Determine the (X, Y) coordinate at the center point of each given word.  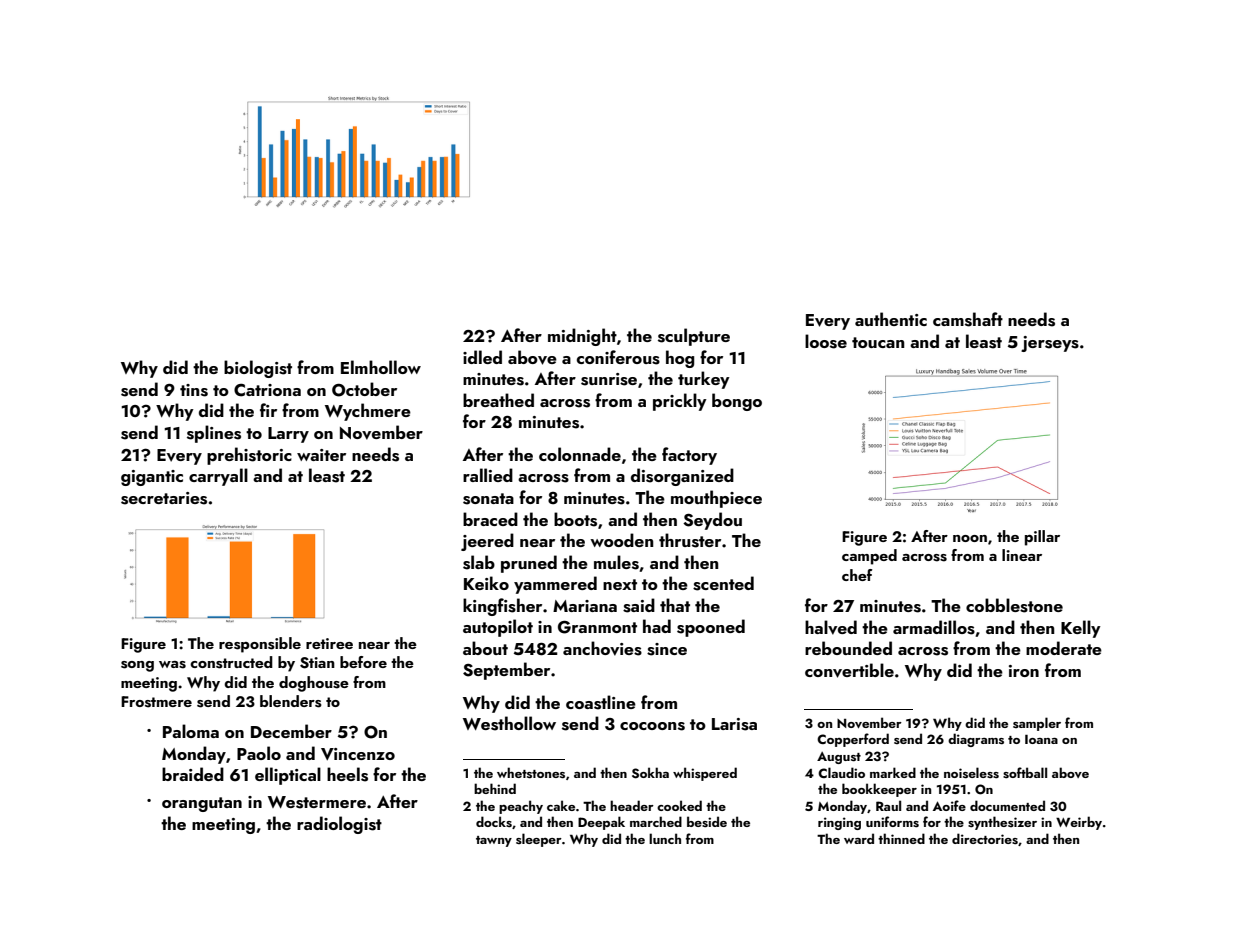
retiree (329, 643)
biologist (258, 369)
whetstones (531, 773)
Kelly (1081, 629)
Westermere (317, 802)
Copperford (853, 740)
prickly (680, 402)
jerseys (1050, 344)
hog (680, 359)
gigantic (152, 478)
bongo (737, 402)
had (657, 626)
